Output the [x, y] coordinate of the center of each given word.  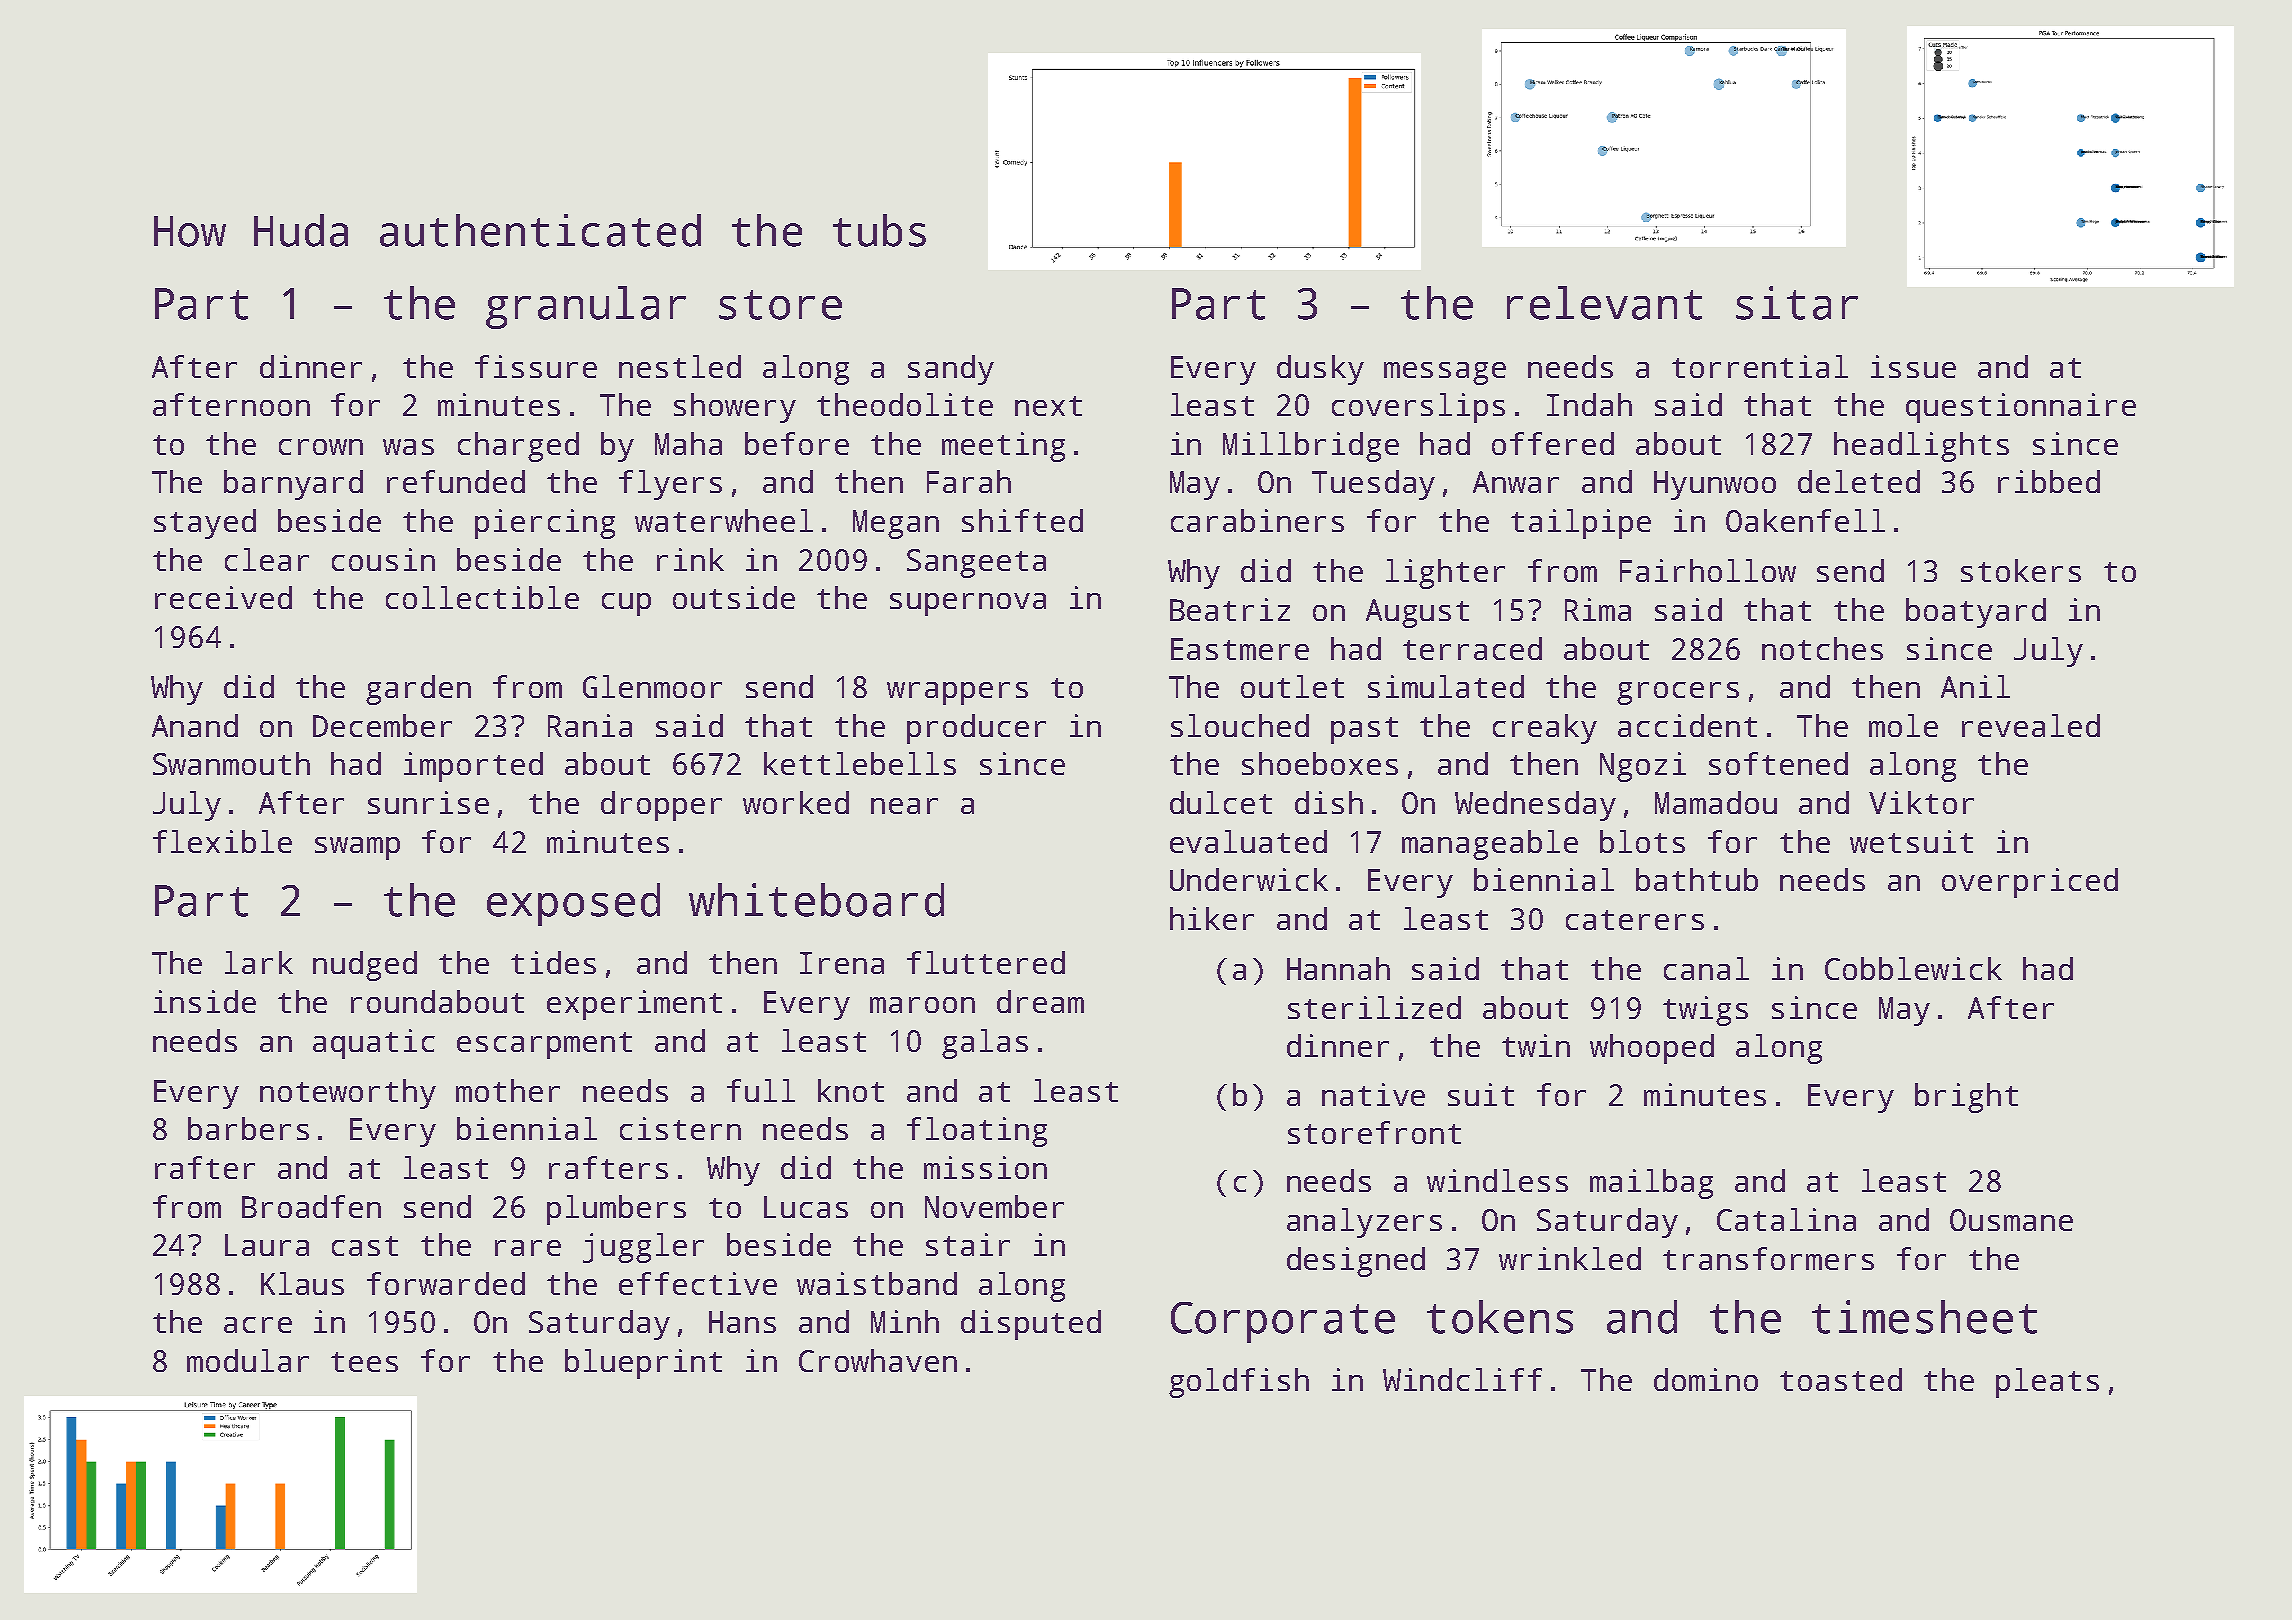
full [761, 1090]
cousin [383, 559]
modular [248, 1360]
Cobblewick [1913, 968]
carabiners [1257, 520]
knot [851, 1090]
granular [586, 307]
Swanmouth [231, 763]
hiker [1212, 918]
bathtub [1697, 879]
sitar [1797, 303]
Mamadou [1716, 802]
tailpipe [1581, 524]
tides [553, 962]
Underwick [1249, 879]
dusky [1320, 370]
